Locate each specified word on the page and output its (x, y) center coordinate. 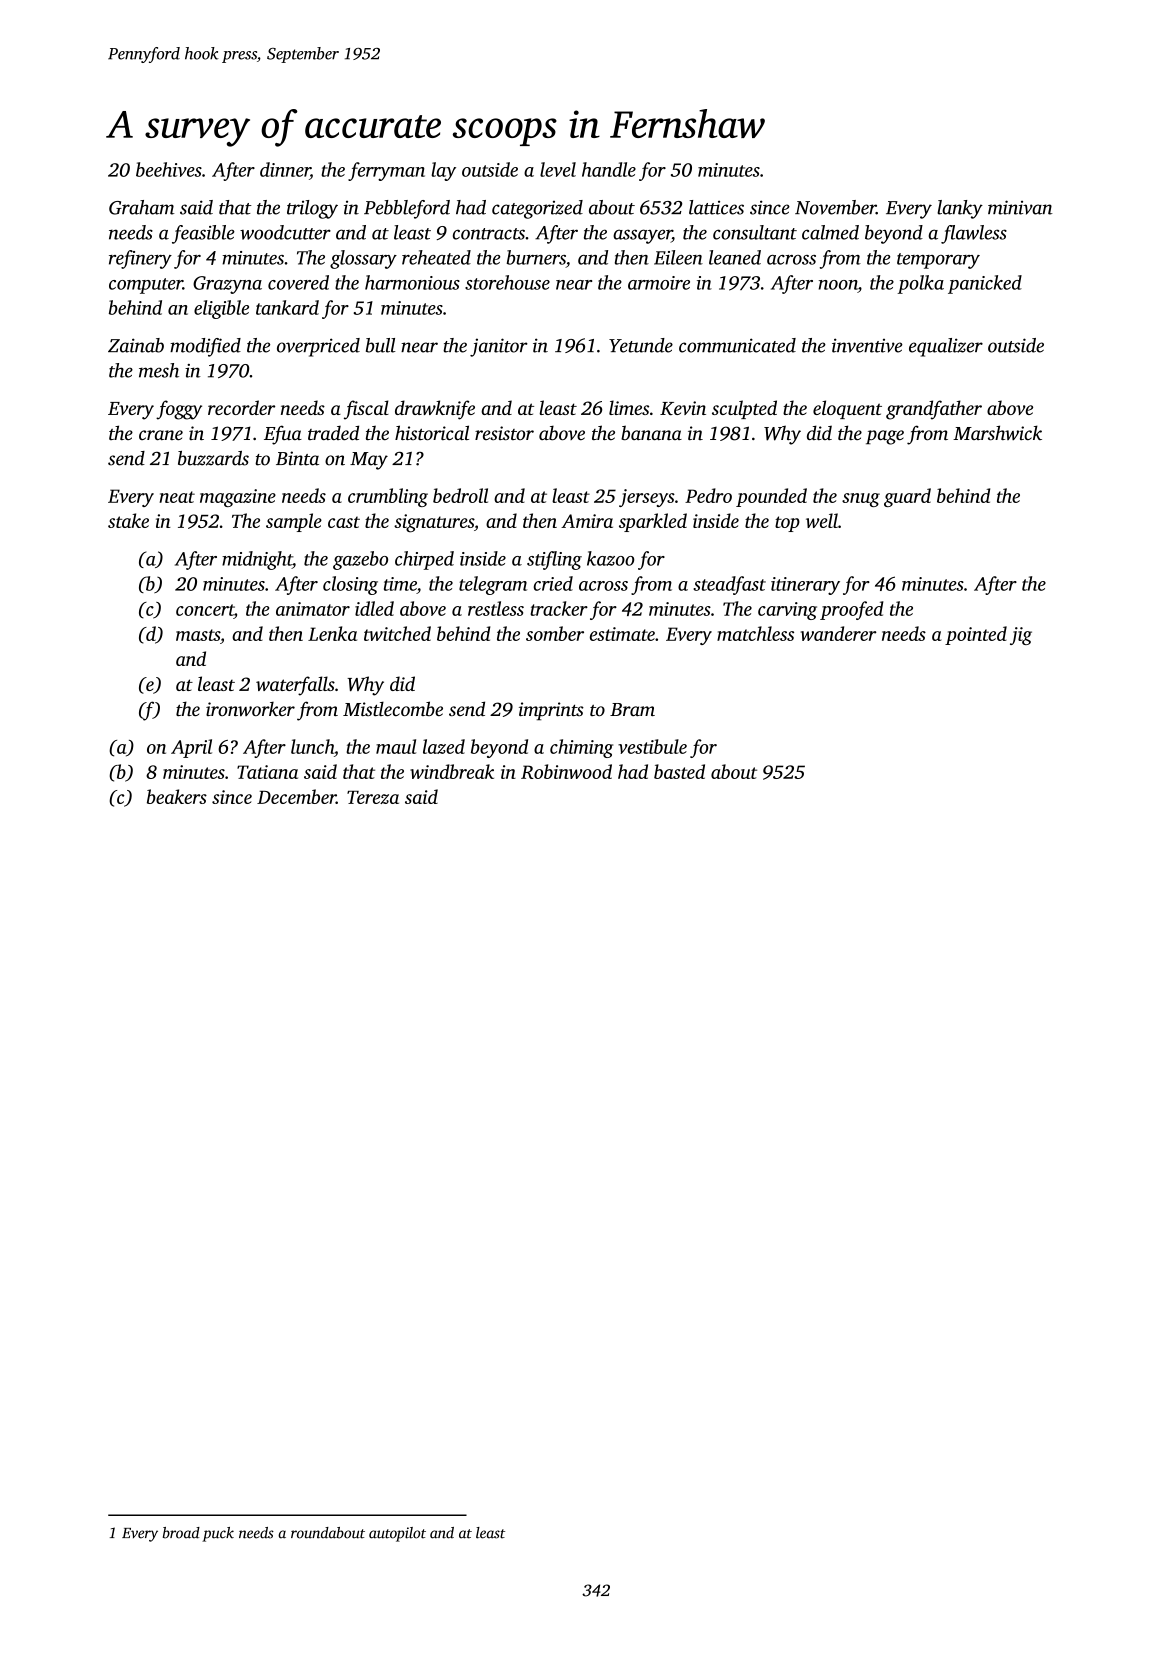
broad (181, 1533)
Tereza (373, 797)
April (191, 748)
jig (1021, 636)
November (835, 207)
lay (443, 171)
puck (218, 1534)
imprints (551, 711)
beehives (169, 169)
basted (679, 771)
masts (198, 635)
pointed (976, 635)
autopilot (397, 1534)
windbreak (452, 771)
